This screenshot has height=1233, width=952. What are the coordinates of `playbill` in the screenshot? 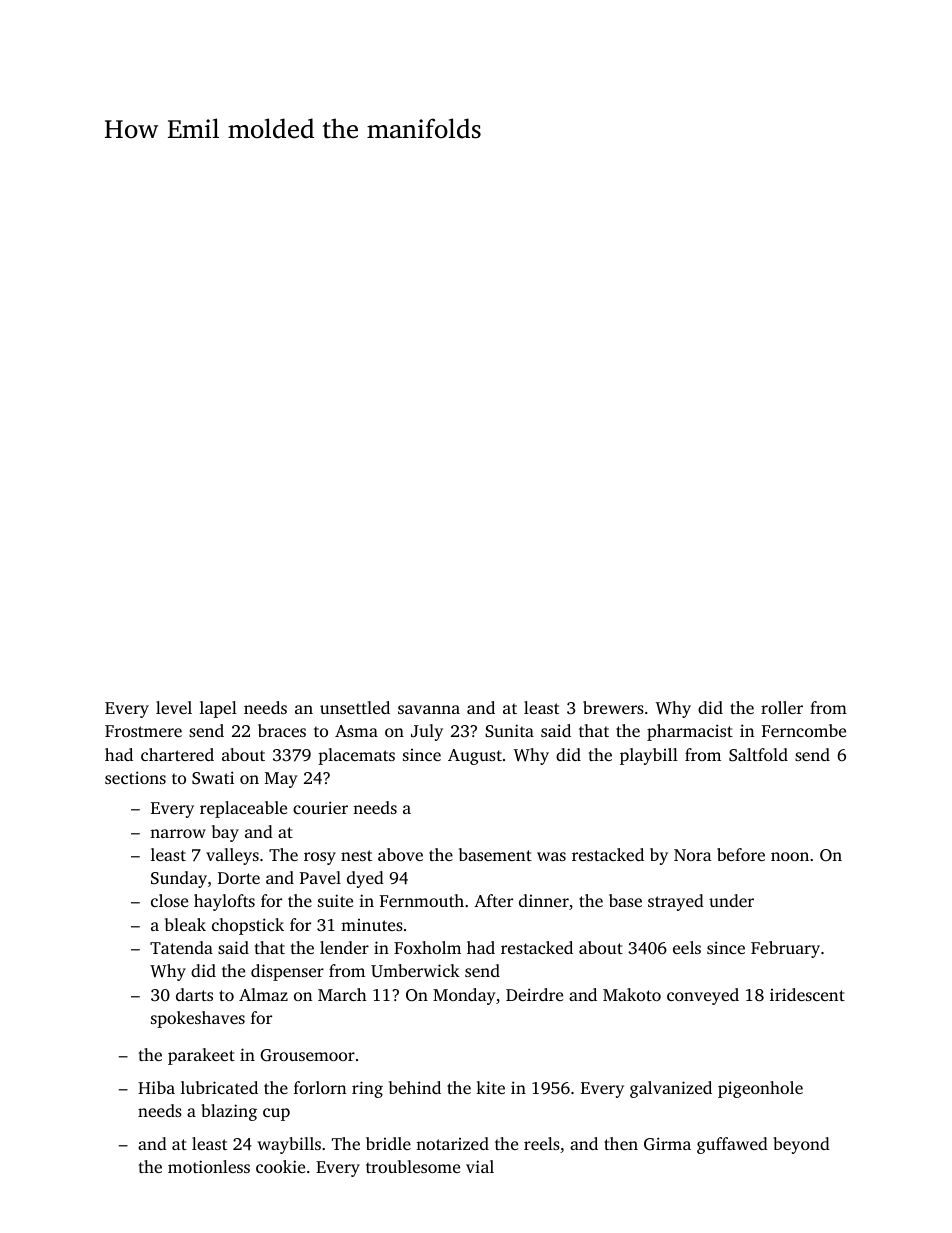 It's located at (649, 756).
